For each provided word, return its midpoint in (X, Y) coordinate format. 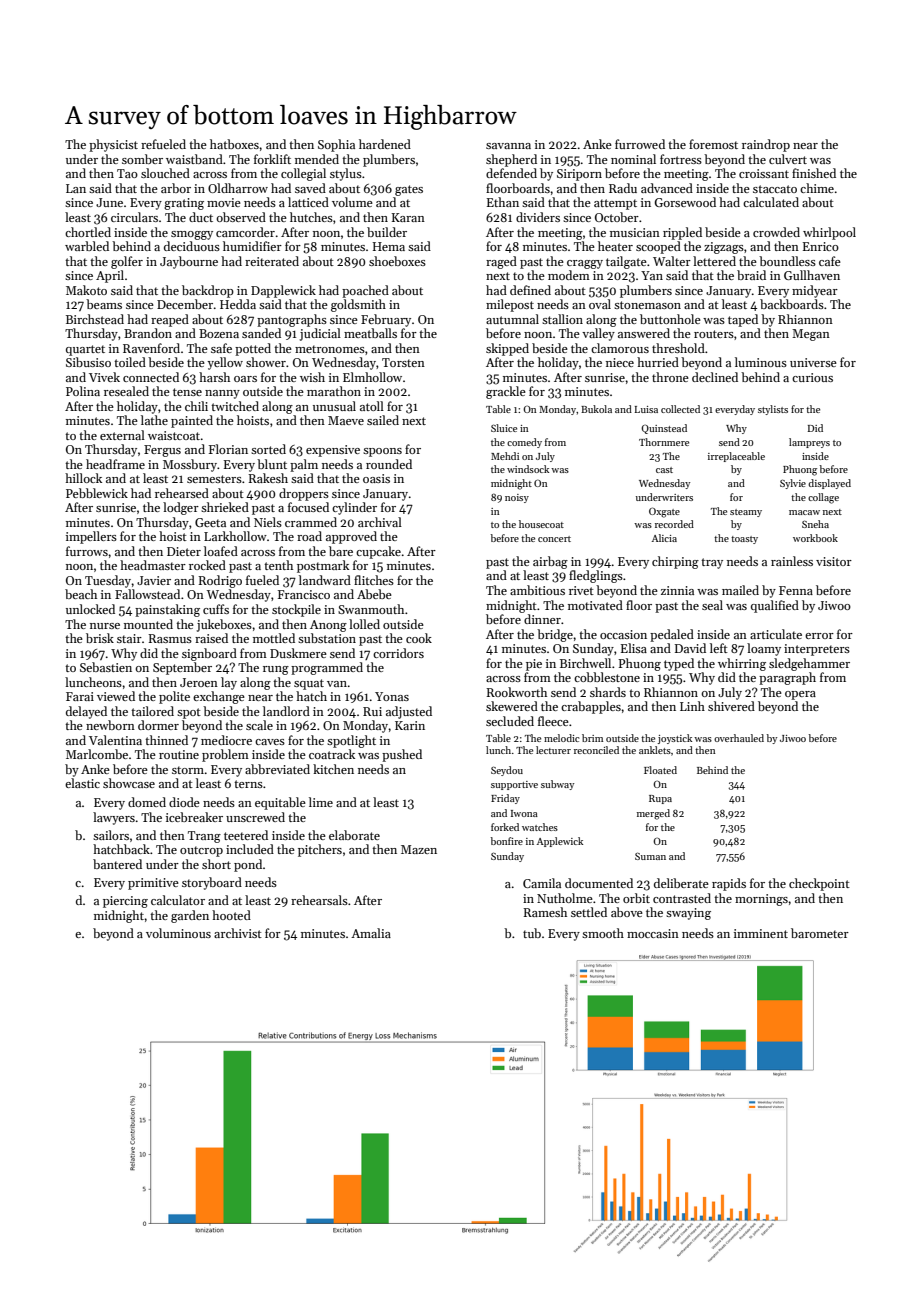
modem (569, 275)
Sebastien (106, 667)
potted (253, 349)
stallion (562, 319)
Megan (811, 335)
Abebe (374, 594)
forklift (272, 159)
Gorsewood (685, 202)
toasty (744, 540)
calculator (178, 900)
